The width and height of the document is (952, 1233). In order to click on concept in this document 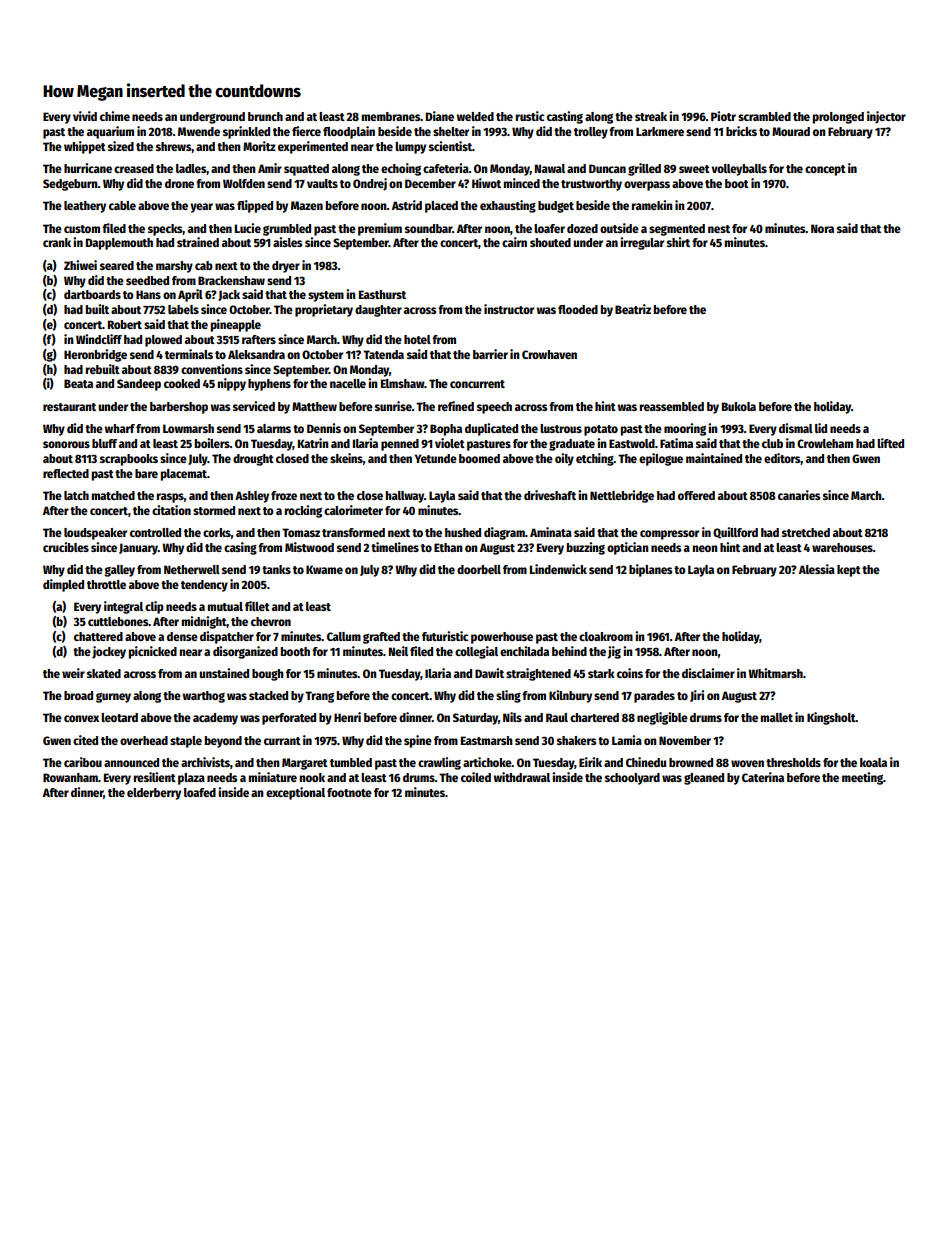, I will do `click(825, 170)`.
